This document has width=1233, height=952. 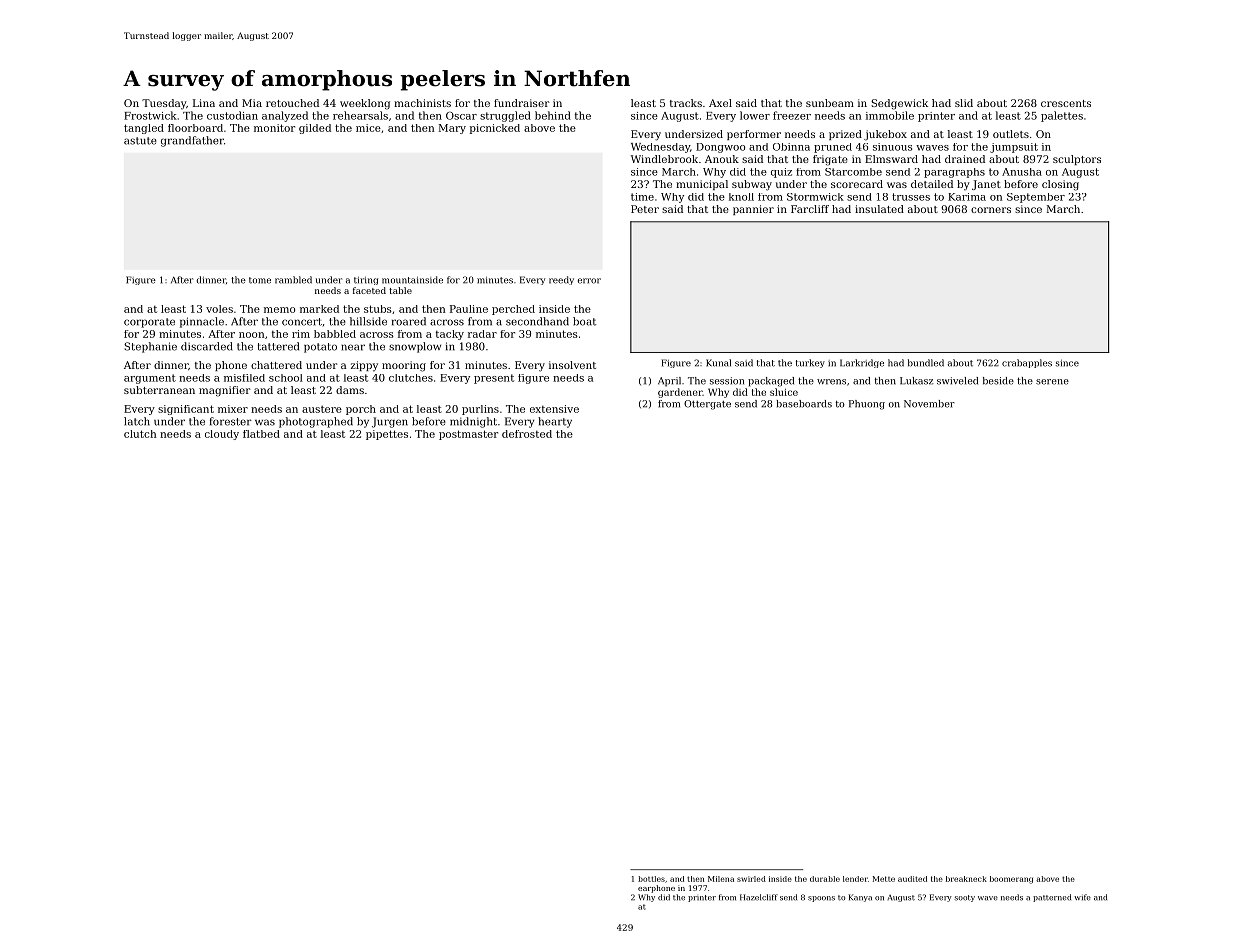 What do you see at coordinates (651, 879) in the document?
I see `bottles` at bounding box center [651, 879].
